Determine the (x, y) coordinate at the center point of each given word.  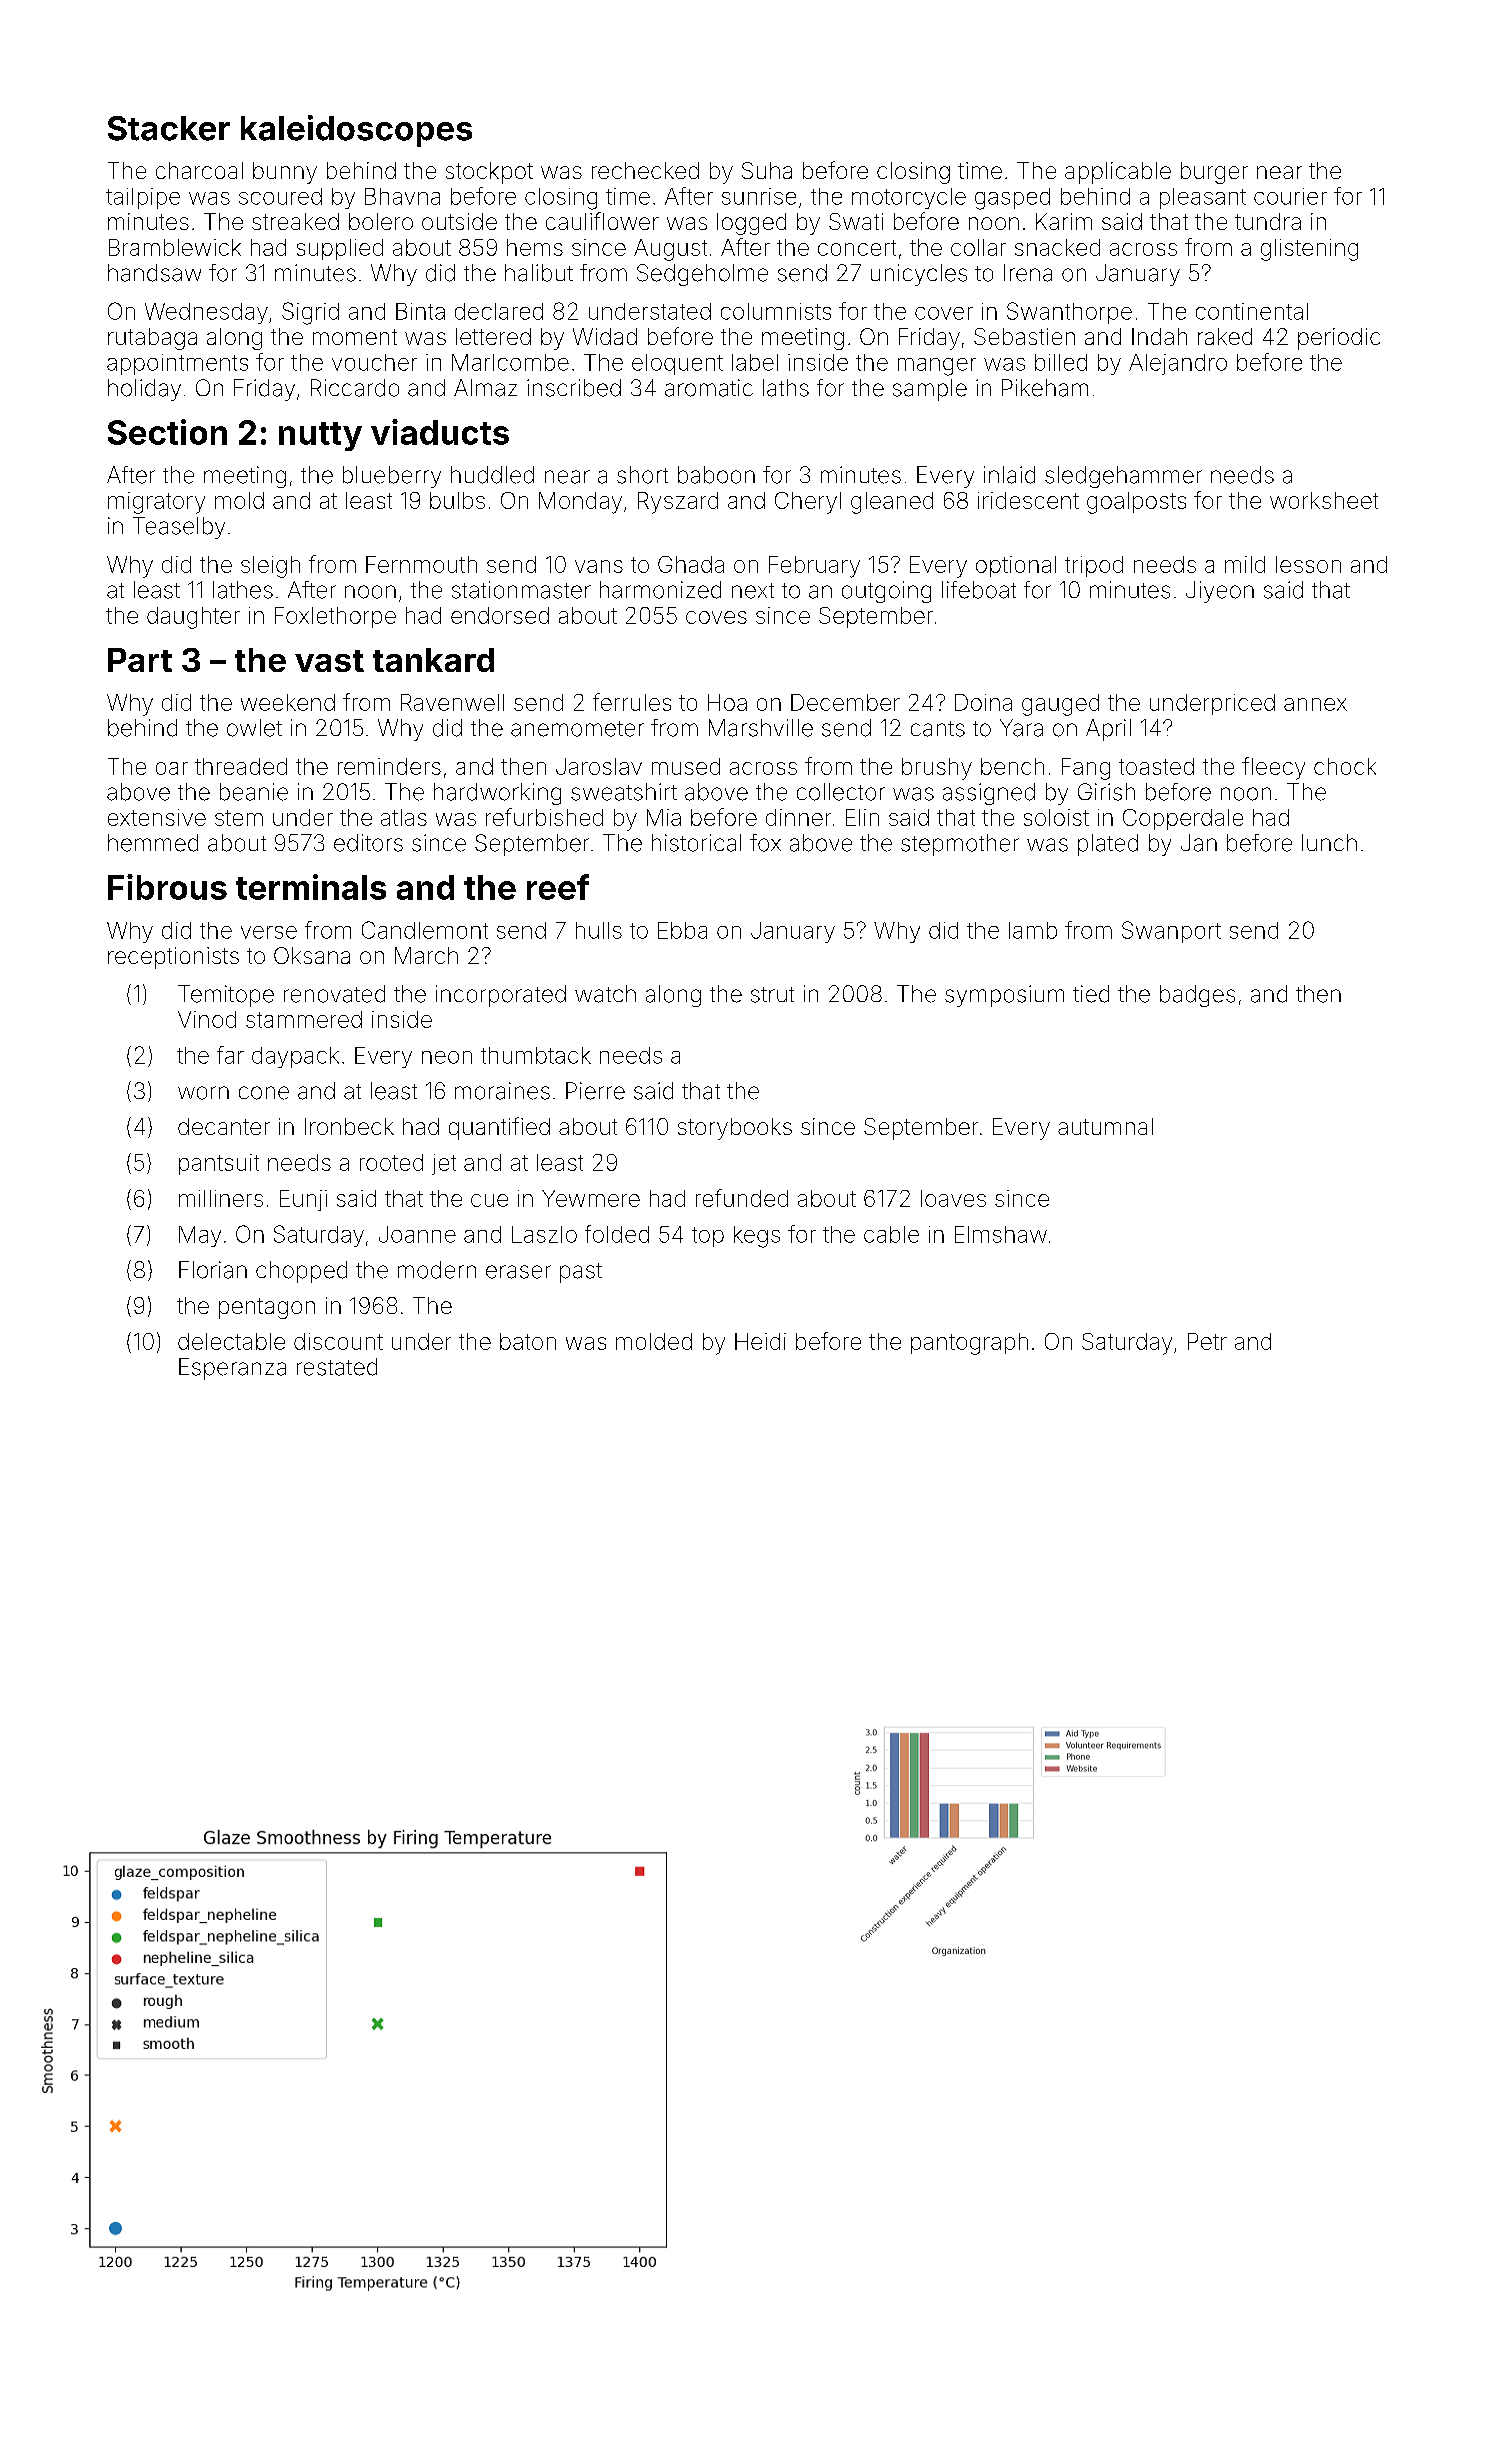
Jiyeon (1220, 592)
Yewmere (591, 1198)
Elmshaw (1001, 1234)
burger (1214, 173)
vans (599, 566)
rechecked (645, 170)
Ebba (682, 930)
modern (437, 1270)
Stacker (169, 128)
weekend (288, 702)
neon (447, 1057)
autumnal (1105, 1126)
